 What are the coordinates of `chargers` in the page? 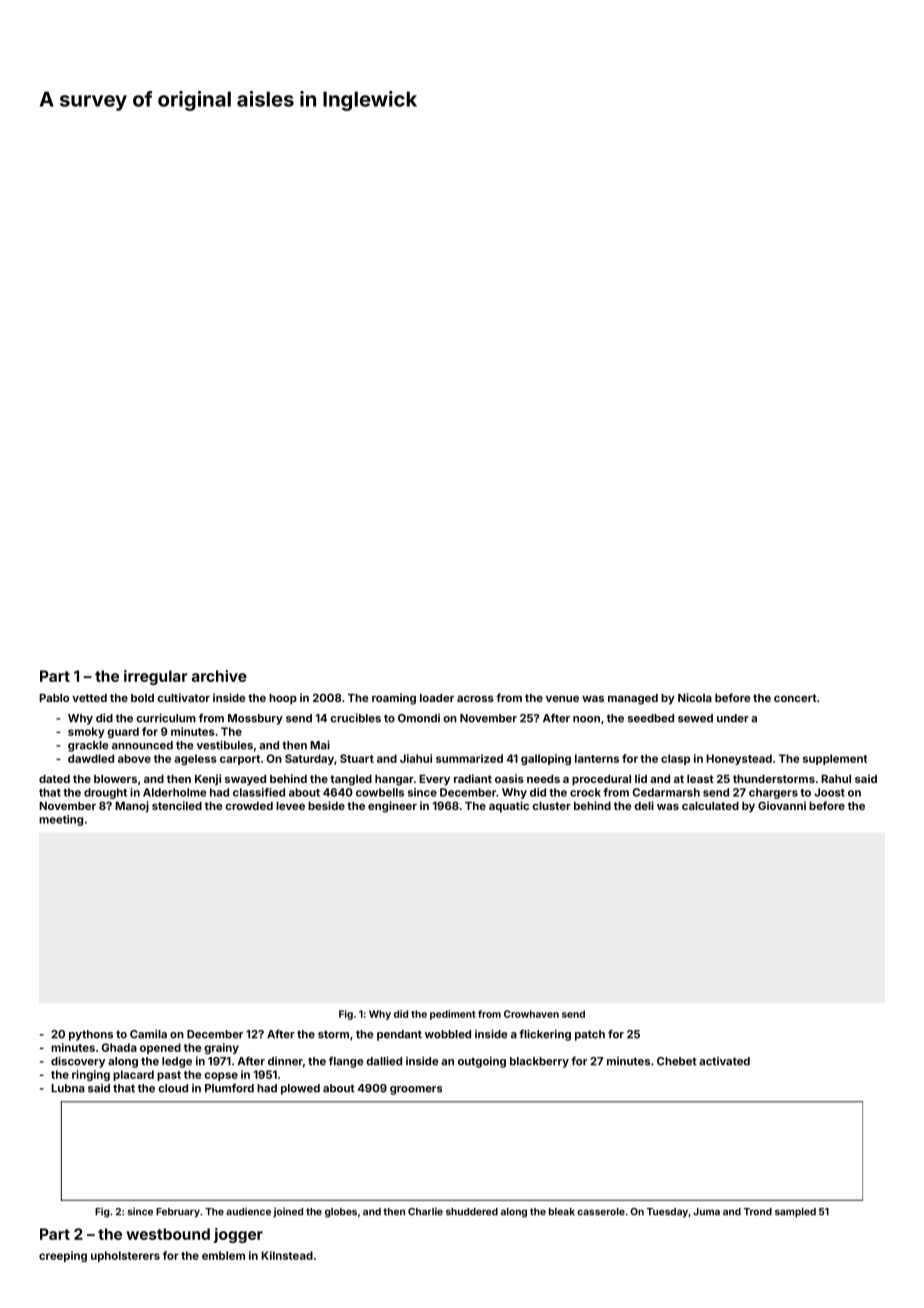 It's located at (773, 793).
